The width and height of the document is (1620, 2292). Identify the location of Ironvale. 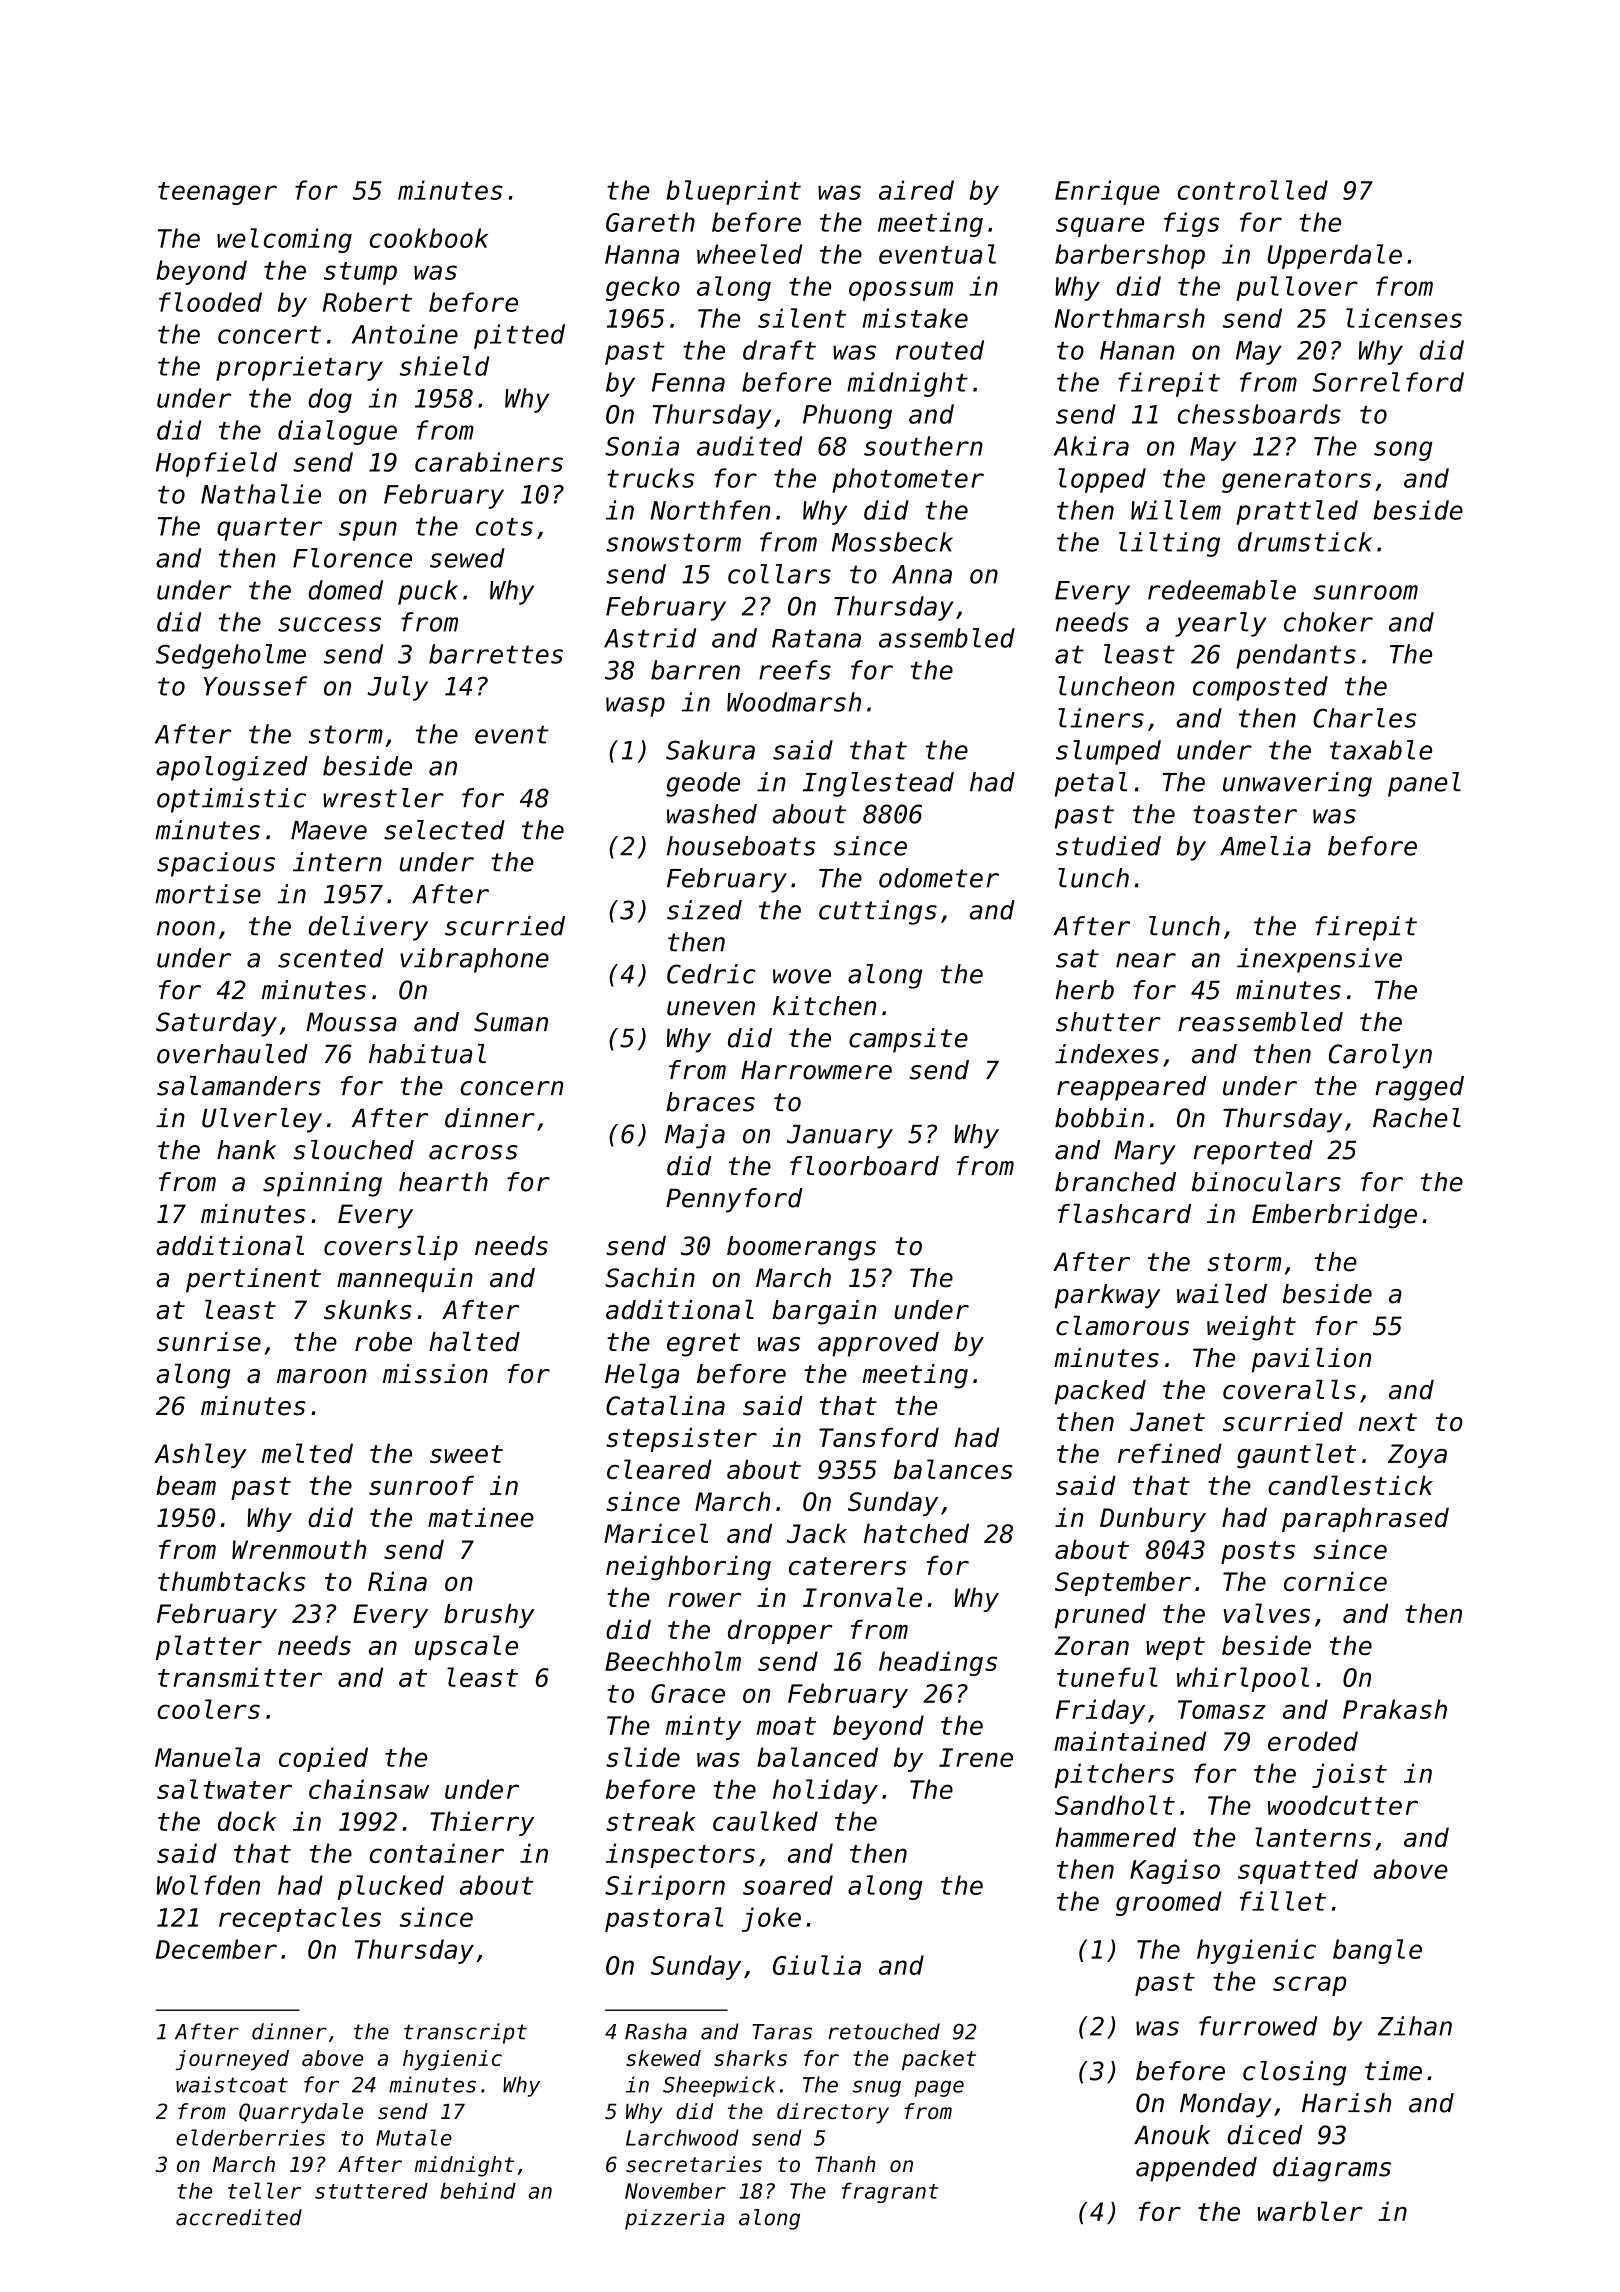
(862, 1597).
